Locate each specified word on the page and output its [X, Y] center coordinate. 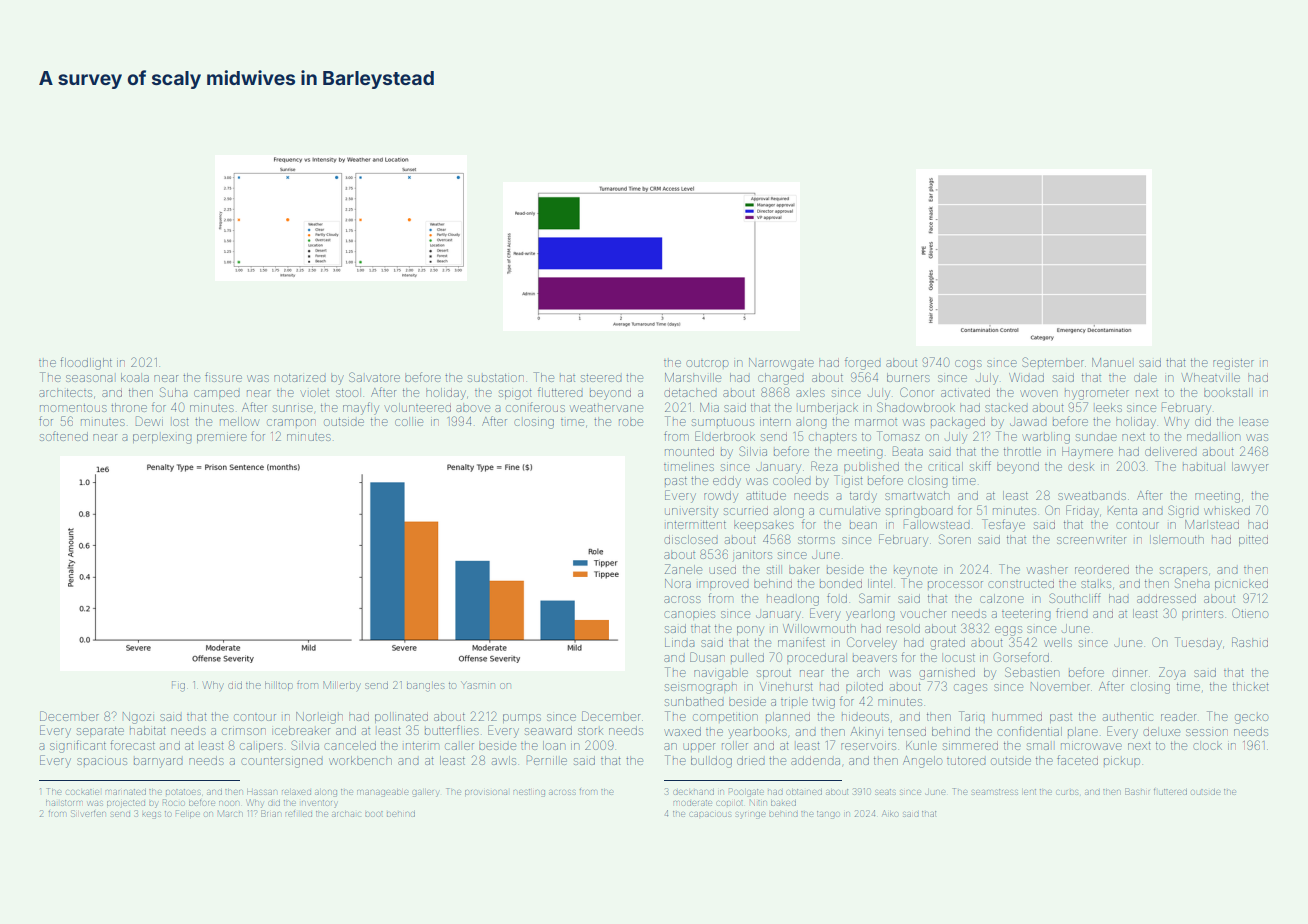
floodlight [86, 363]
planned [788, 716]
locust [960, 658]
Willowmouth [819, 628]
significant [78, 746]
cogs [968, 365]
